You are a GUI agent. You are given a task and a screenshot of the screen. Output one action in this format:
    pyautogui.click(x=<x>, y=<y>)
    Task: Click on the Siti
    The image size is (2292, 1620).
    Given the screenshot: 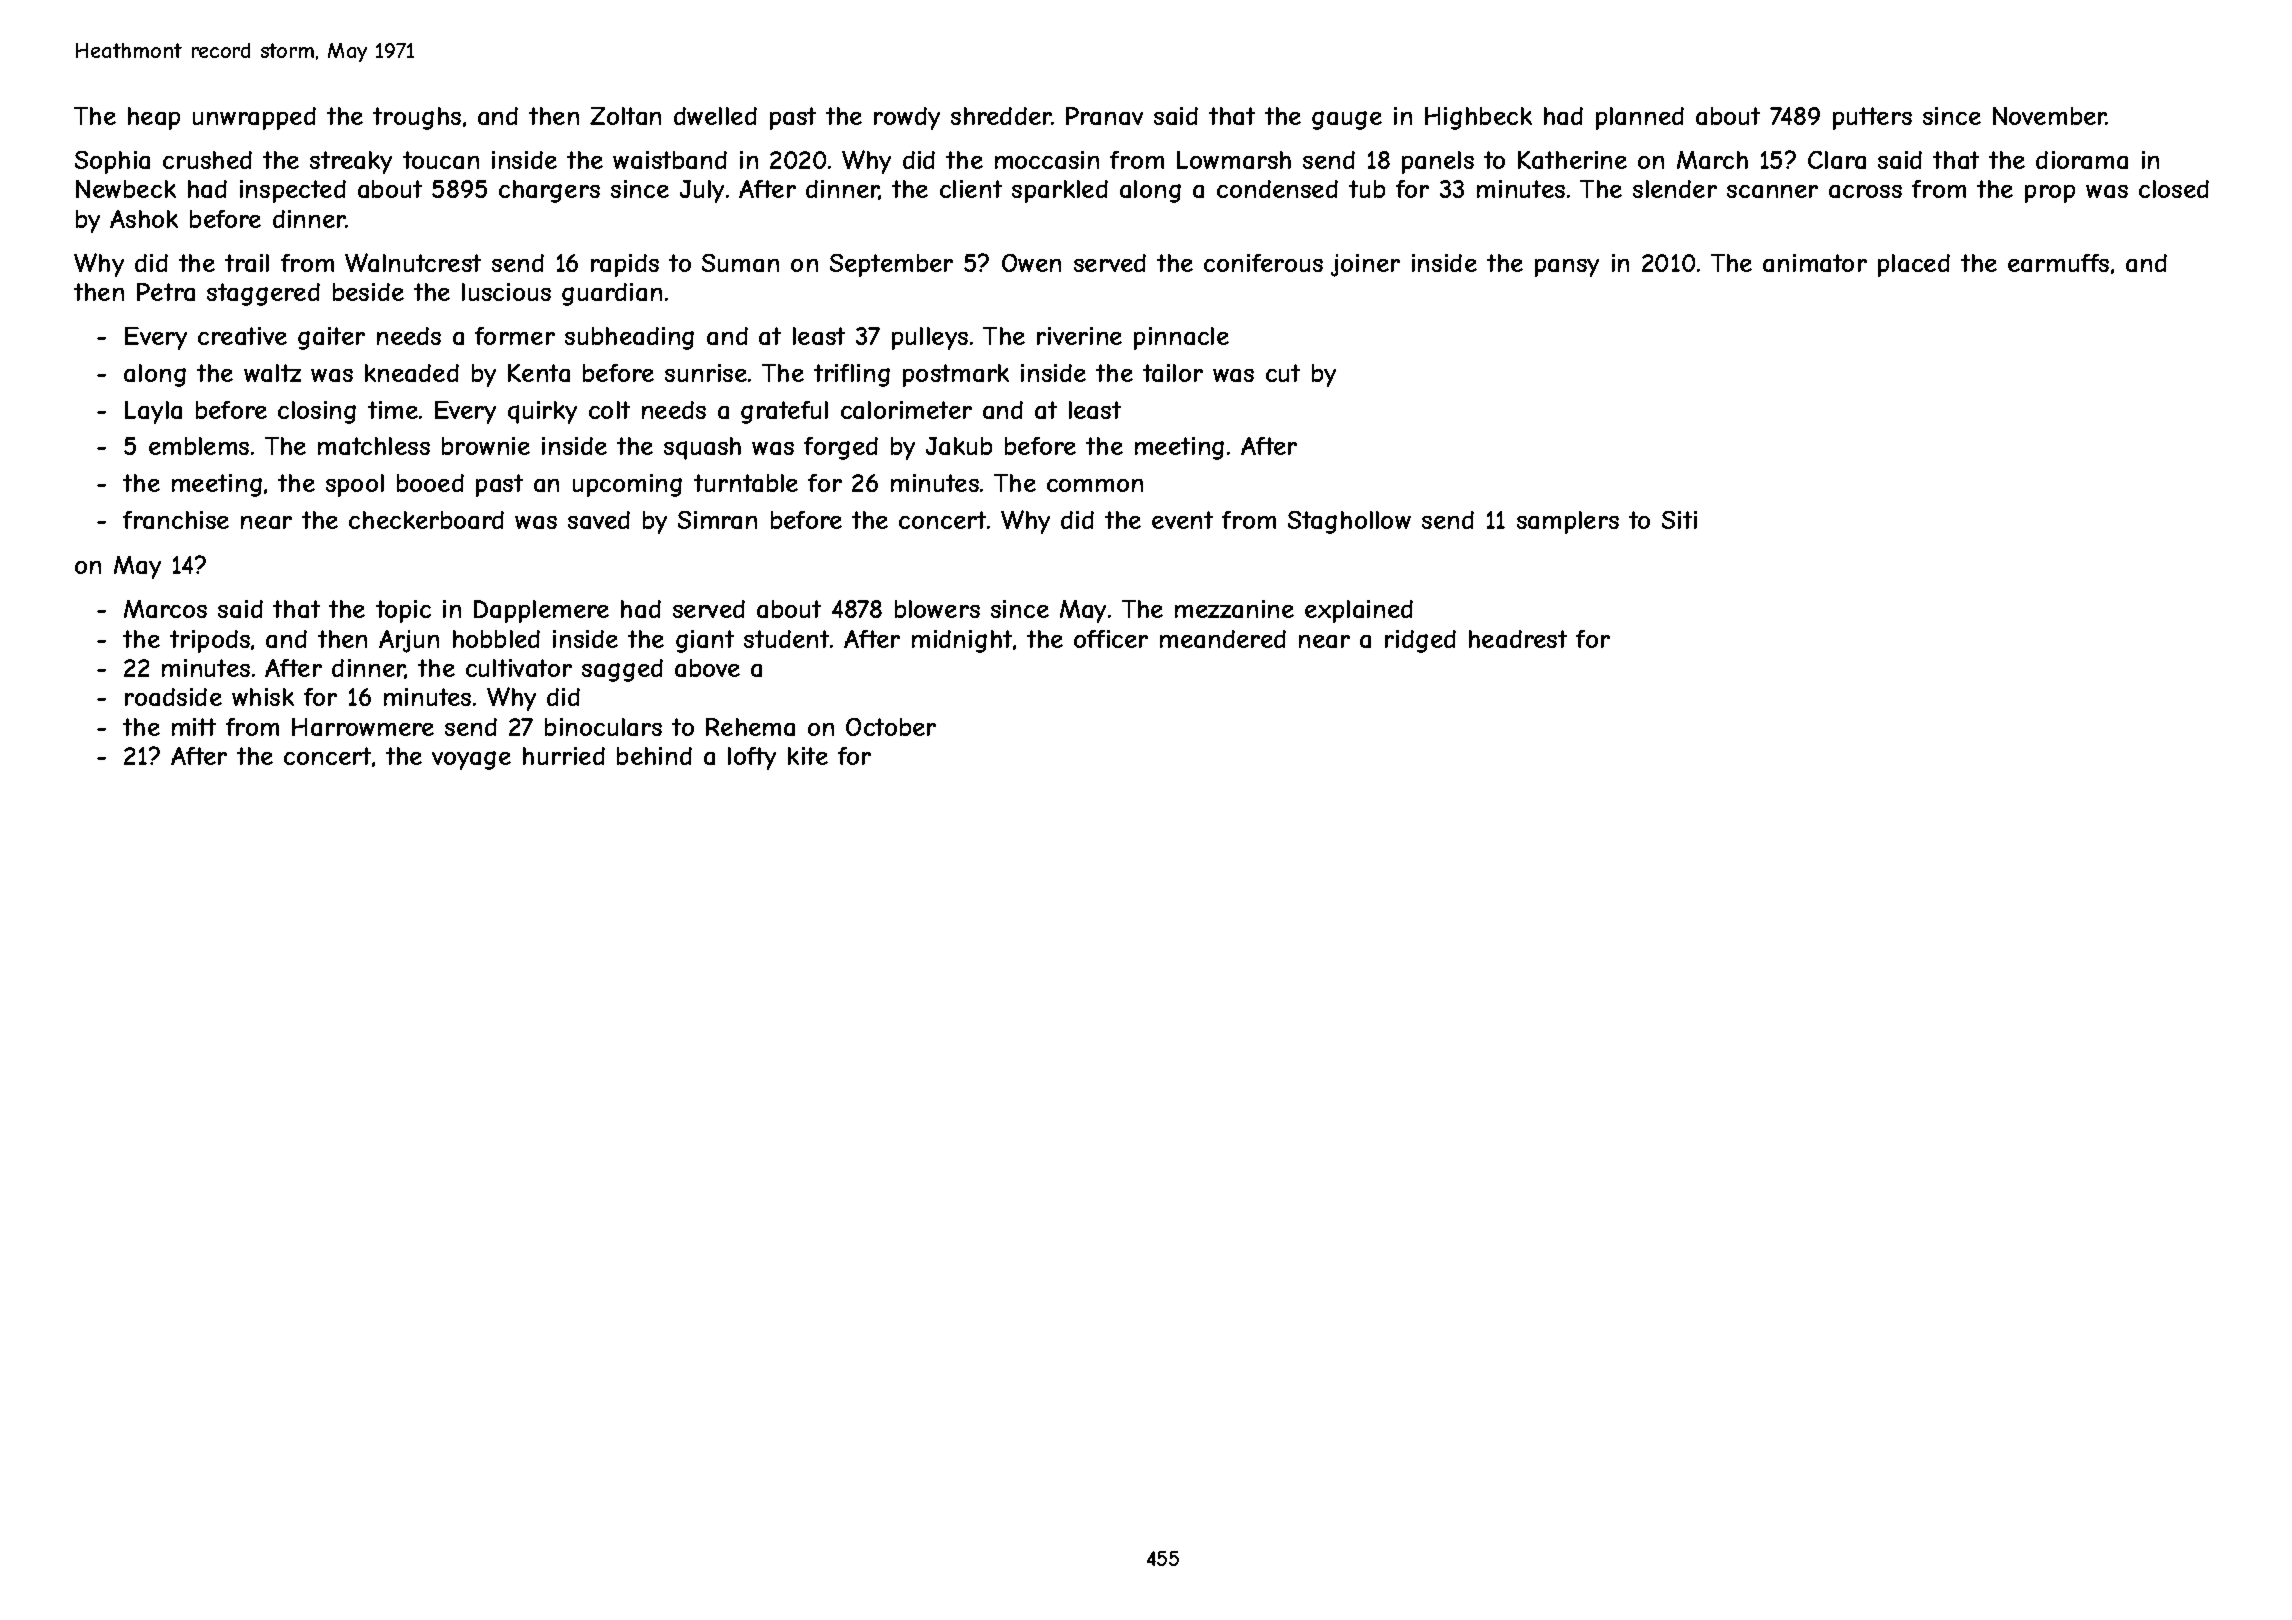 What is the action you would take?
    pyautogui.click(x=1679, y=520)
